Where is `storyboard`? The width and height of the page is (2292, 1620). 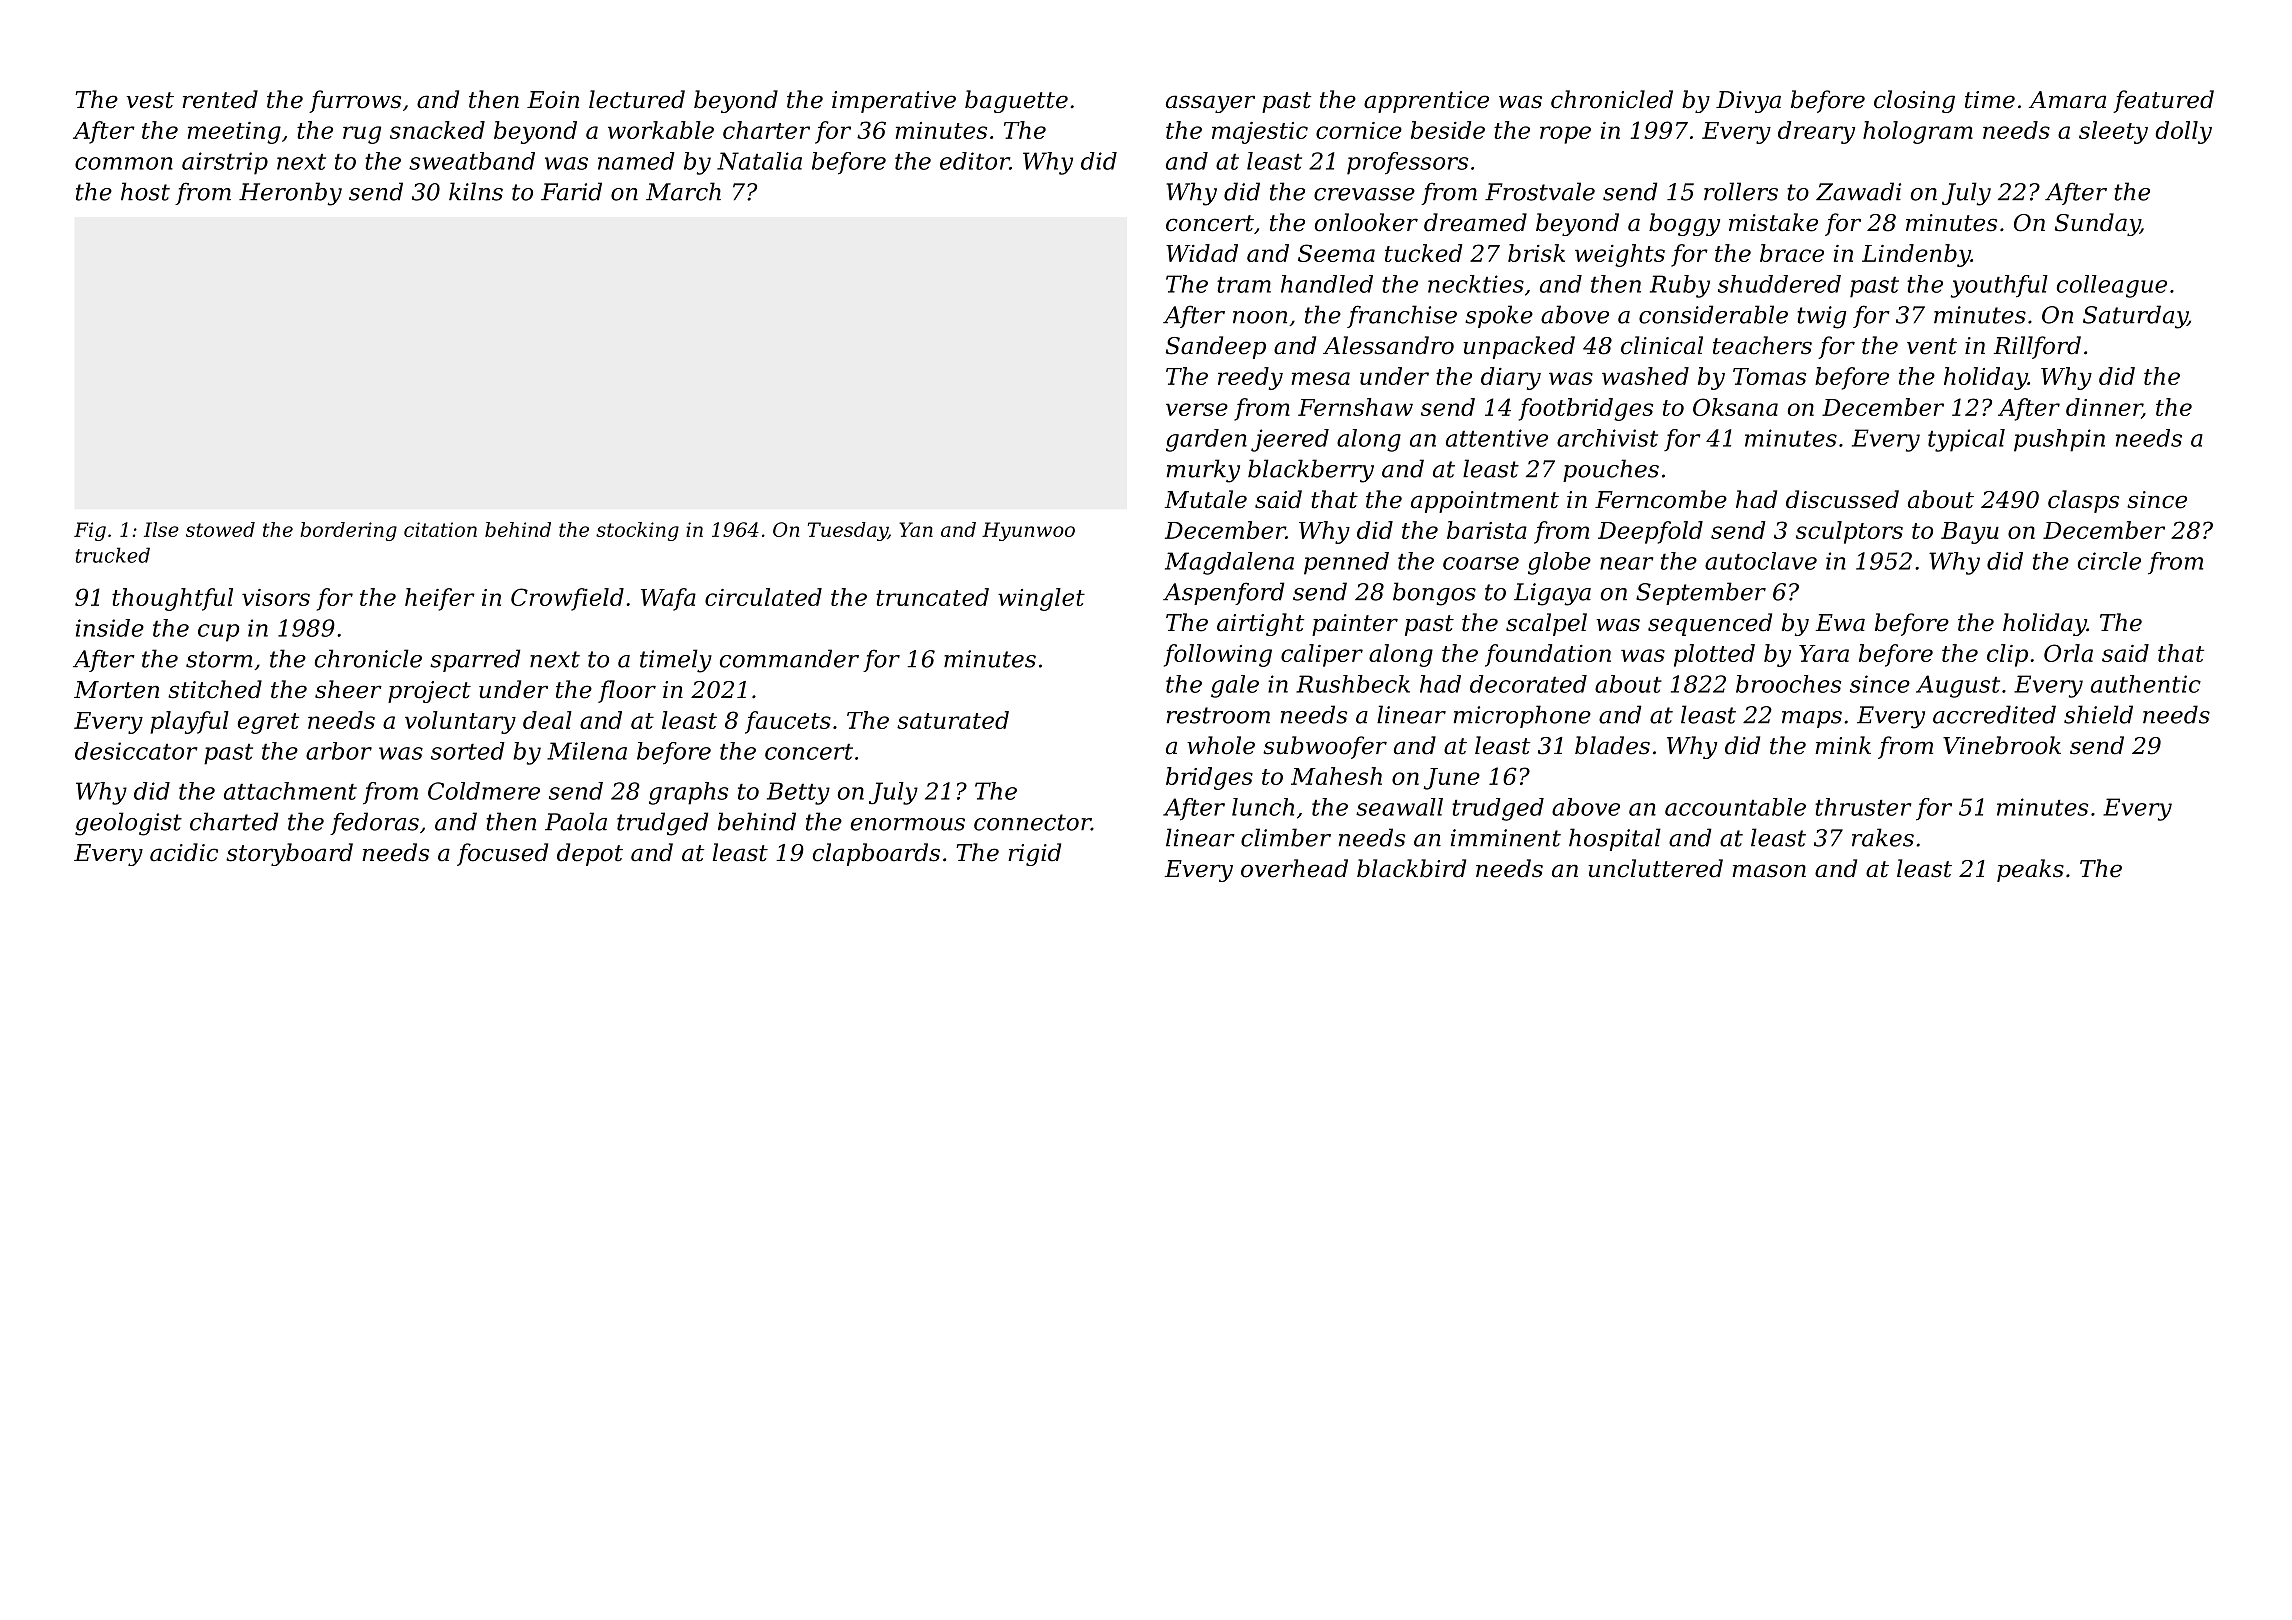 storyboard is located at coordinates (289, 854).
